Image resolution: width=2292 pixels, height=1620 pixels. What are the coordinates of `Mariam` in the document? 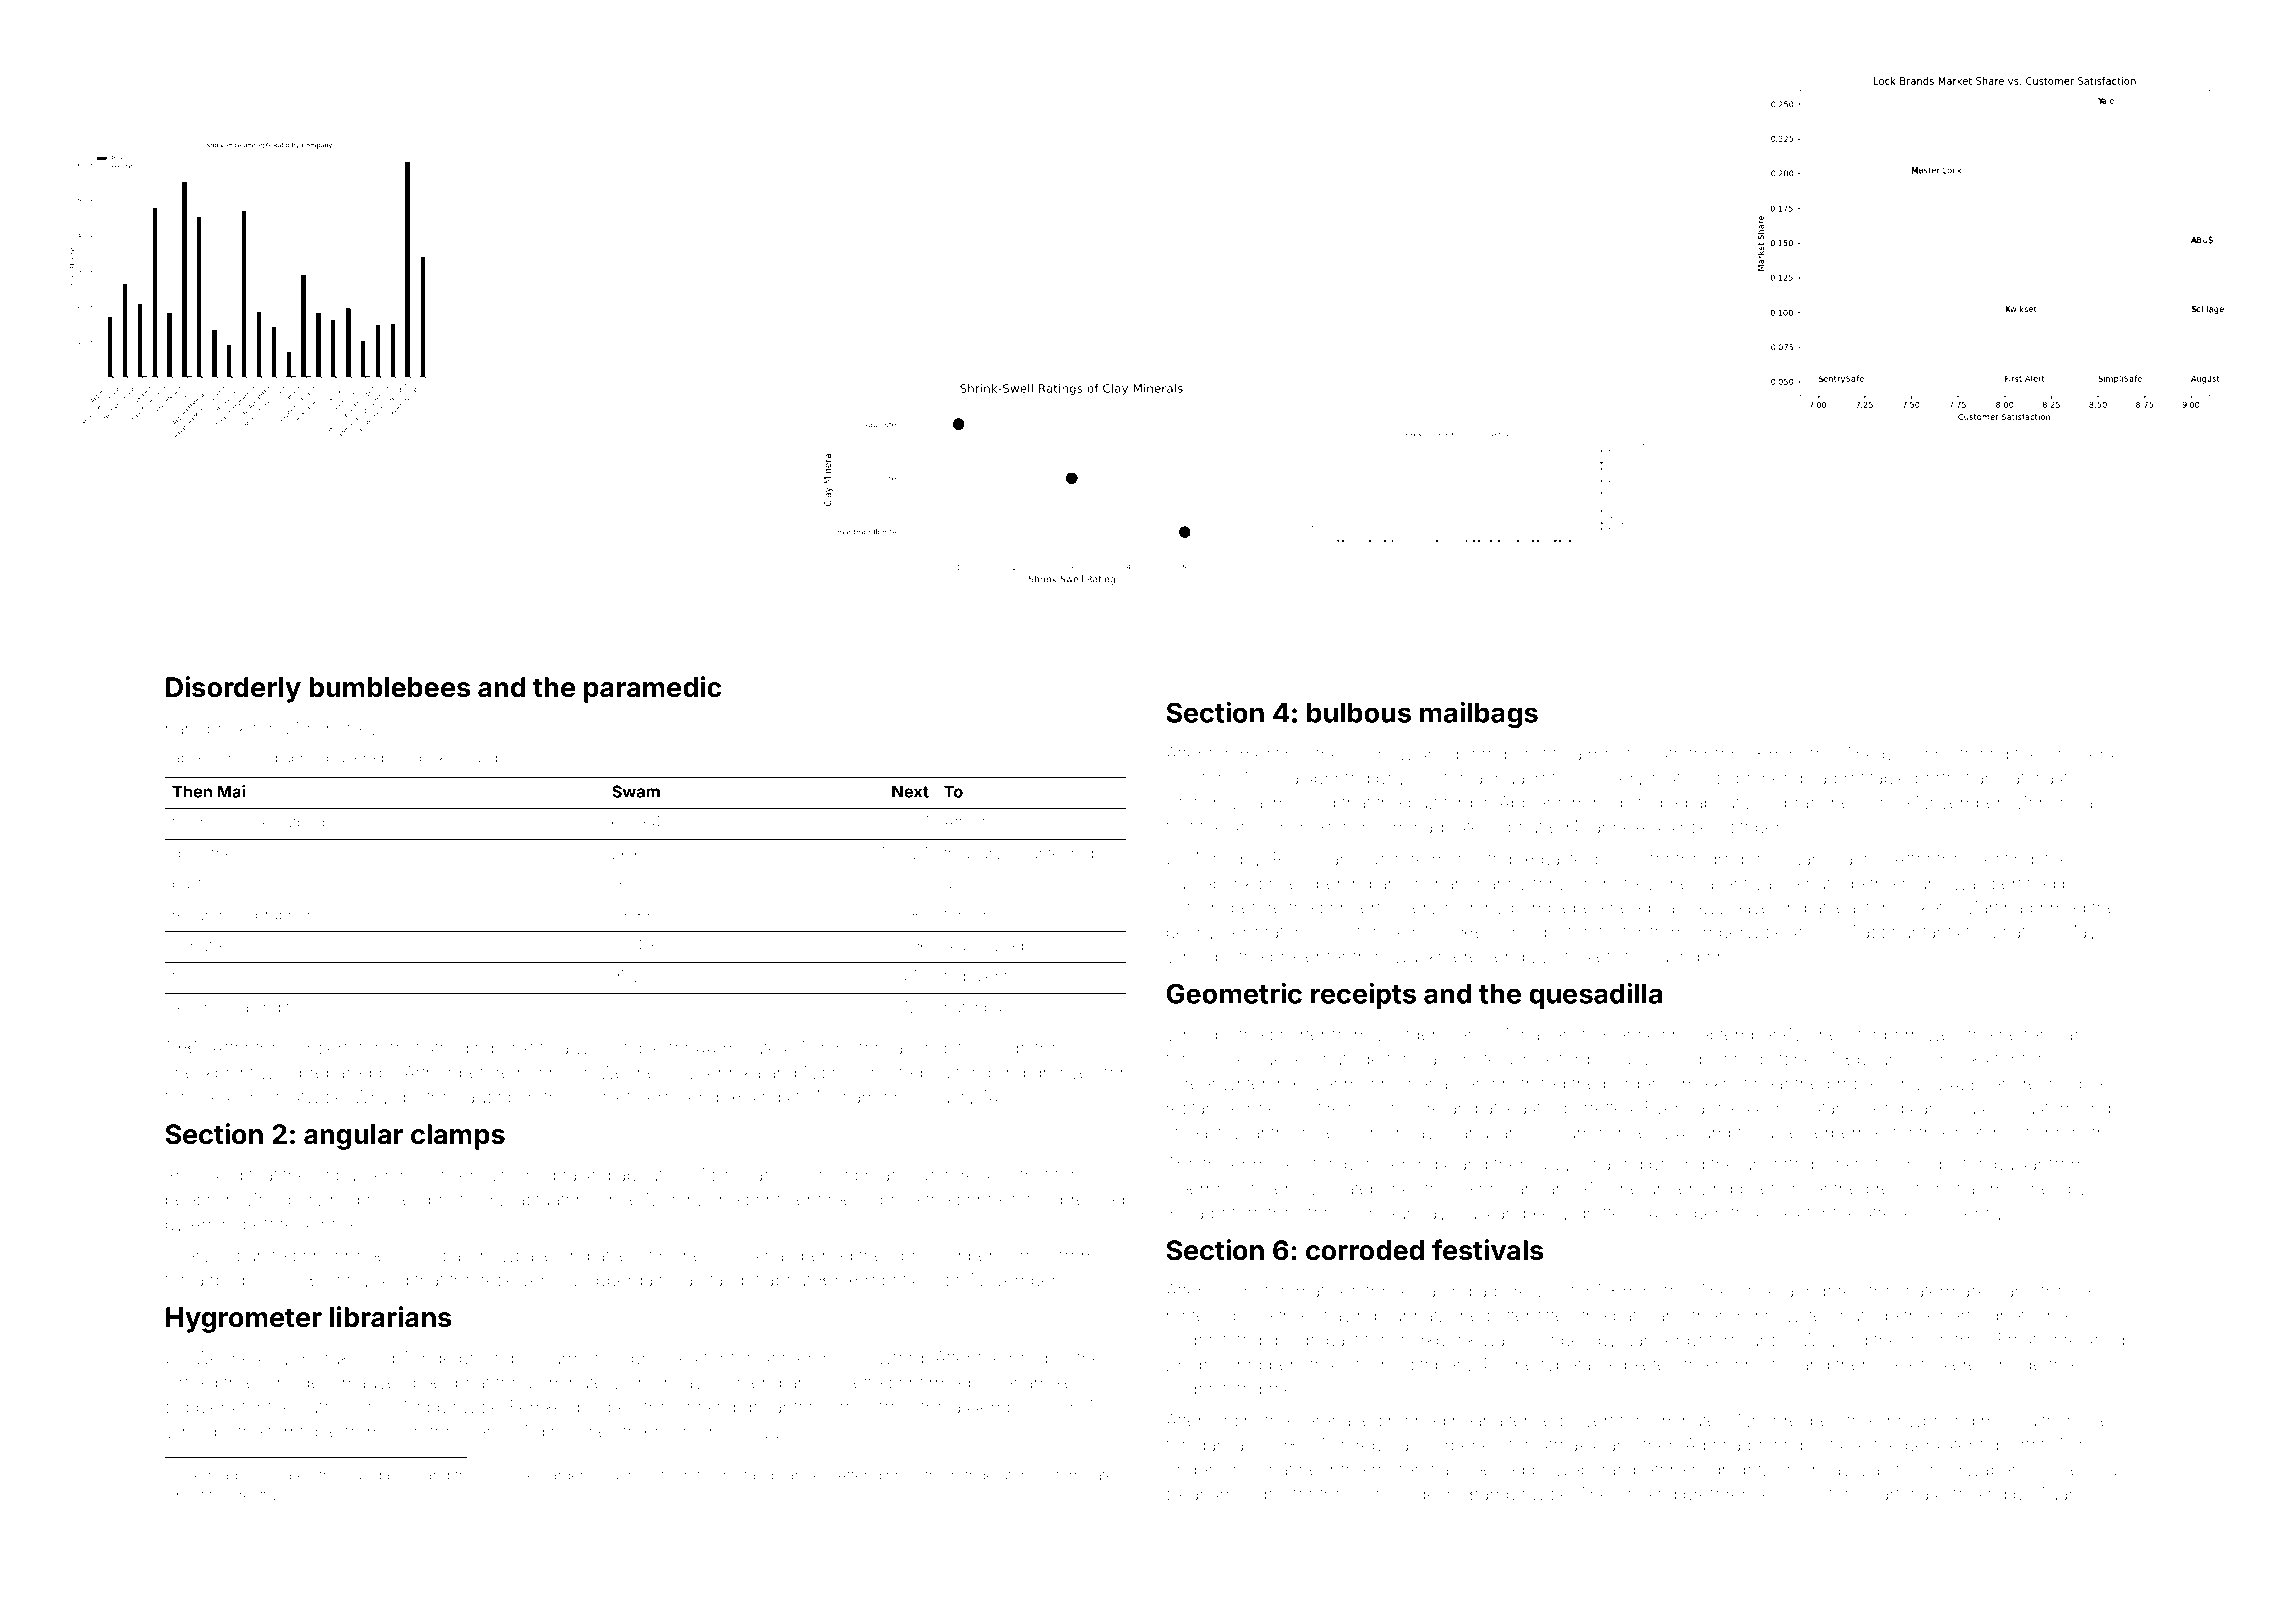 It's located at (847, 1097).
